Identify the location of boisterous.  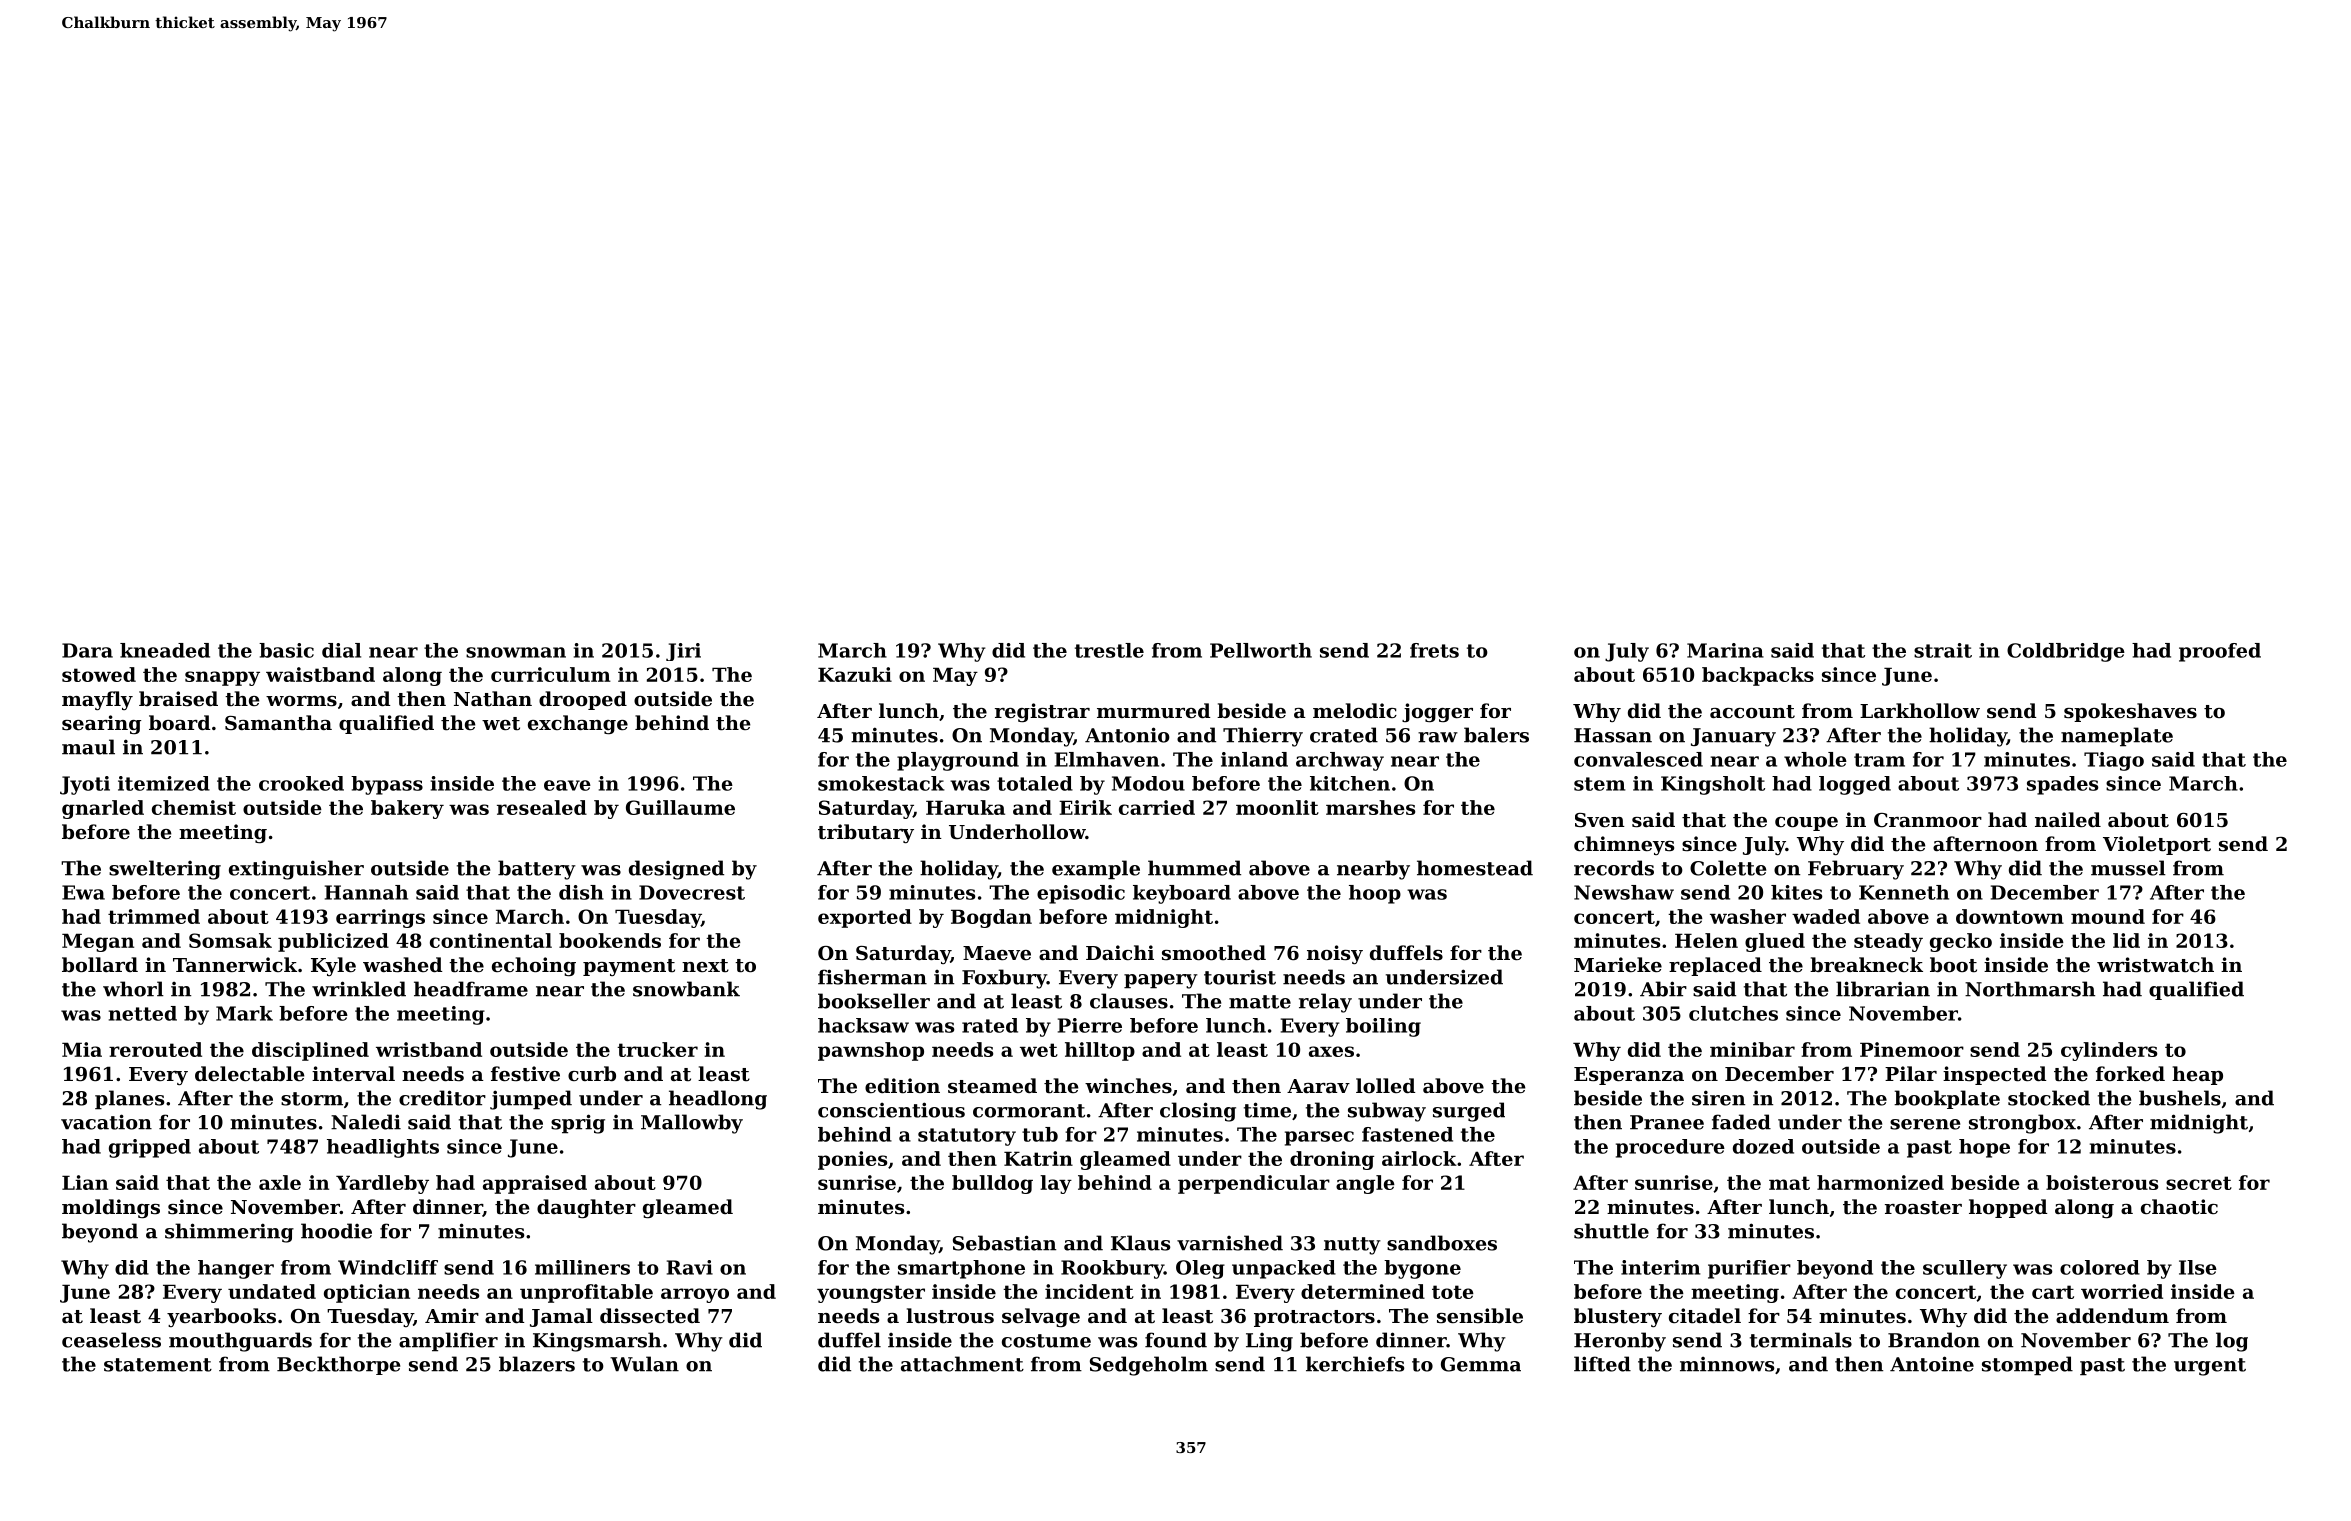
(2102, 1182).
